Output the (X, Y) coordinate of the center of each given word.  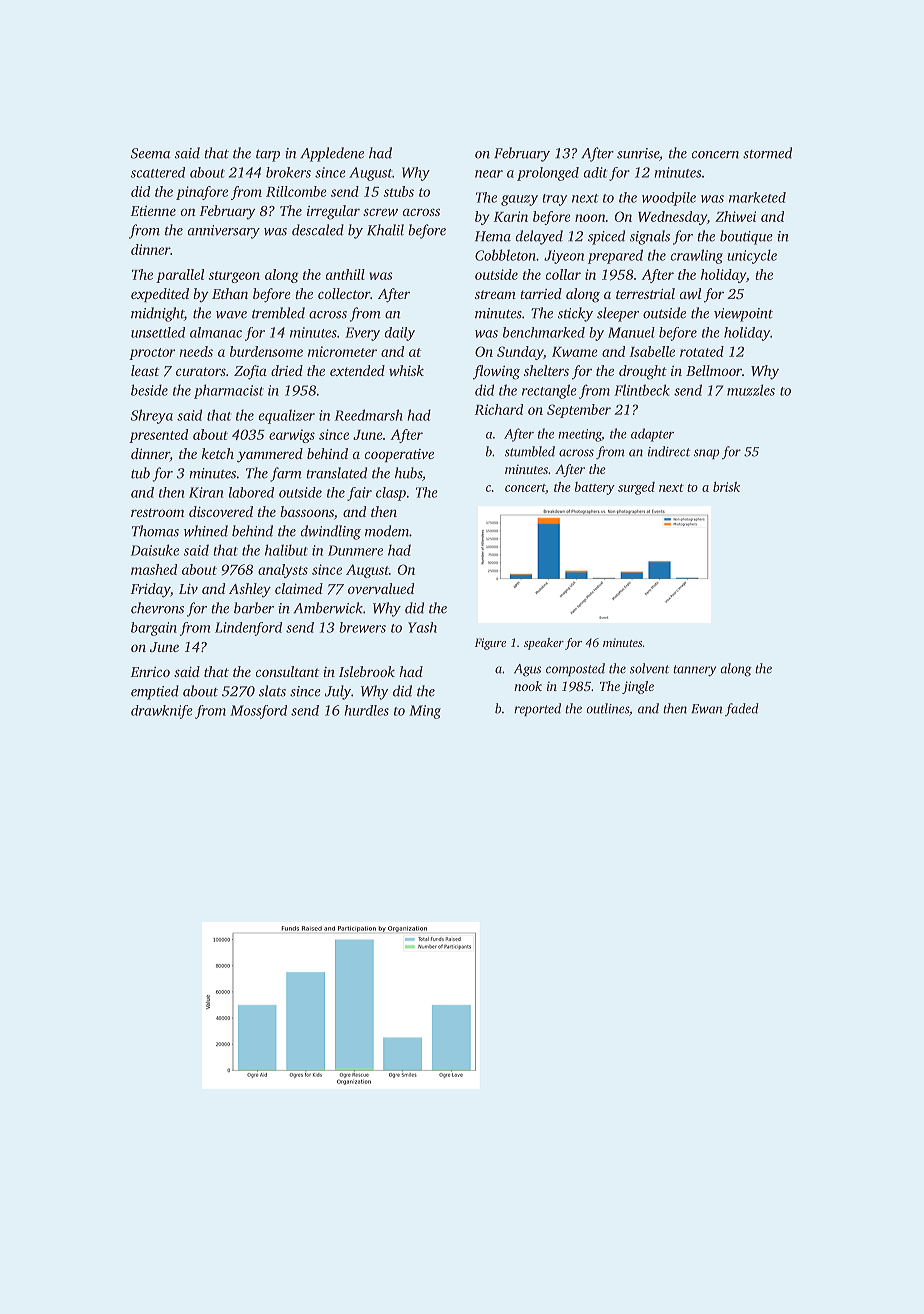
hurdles (366, 710)
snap (707, 454)
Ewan (707, 709)
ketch (218, 453)
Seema (150, 153)
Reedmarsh (369, 415)
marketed (757, 197)
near (489, 174)
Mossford (258, 712)
